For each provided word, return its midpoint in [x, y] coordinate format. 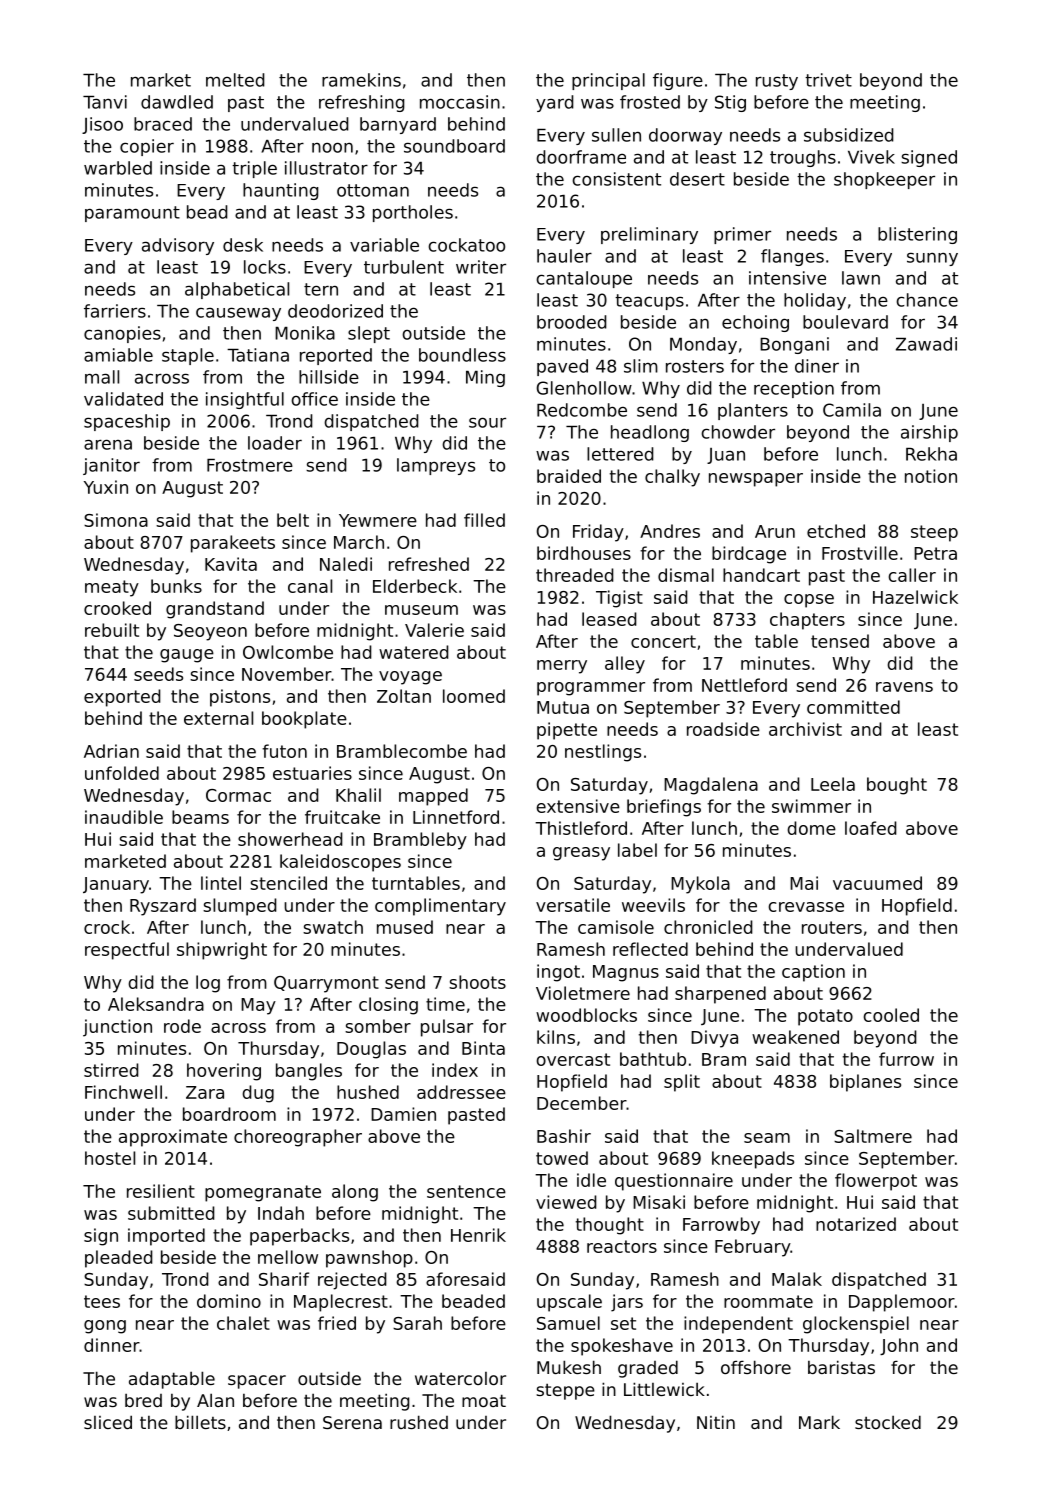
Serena [352, 1422]
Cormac [238, 795]
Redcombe [582, 410]
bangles [309, 1072]
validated [123, 399]
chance [927, 300]
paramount [132, 214]
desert [697, 179]
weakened [795, 1037]
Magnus [626, 973]
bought [897, 786]
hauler [564, 256]
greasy [581, 854]
